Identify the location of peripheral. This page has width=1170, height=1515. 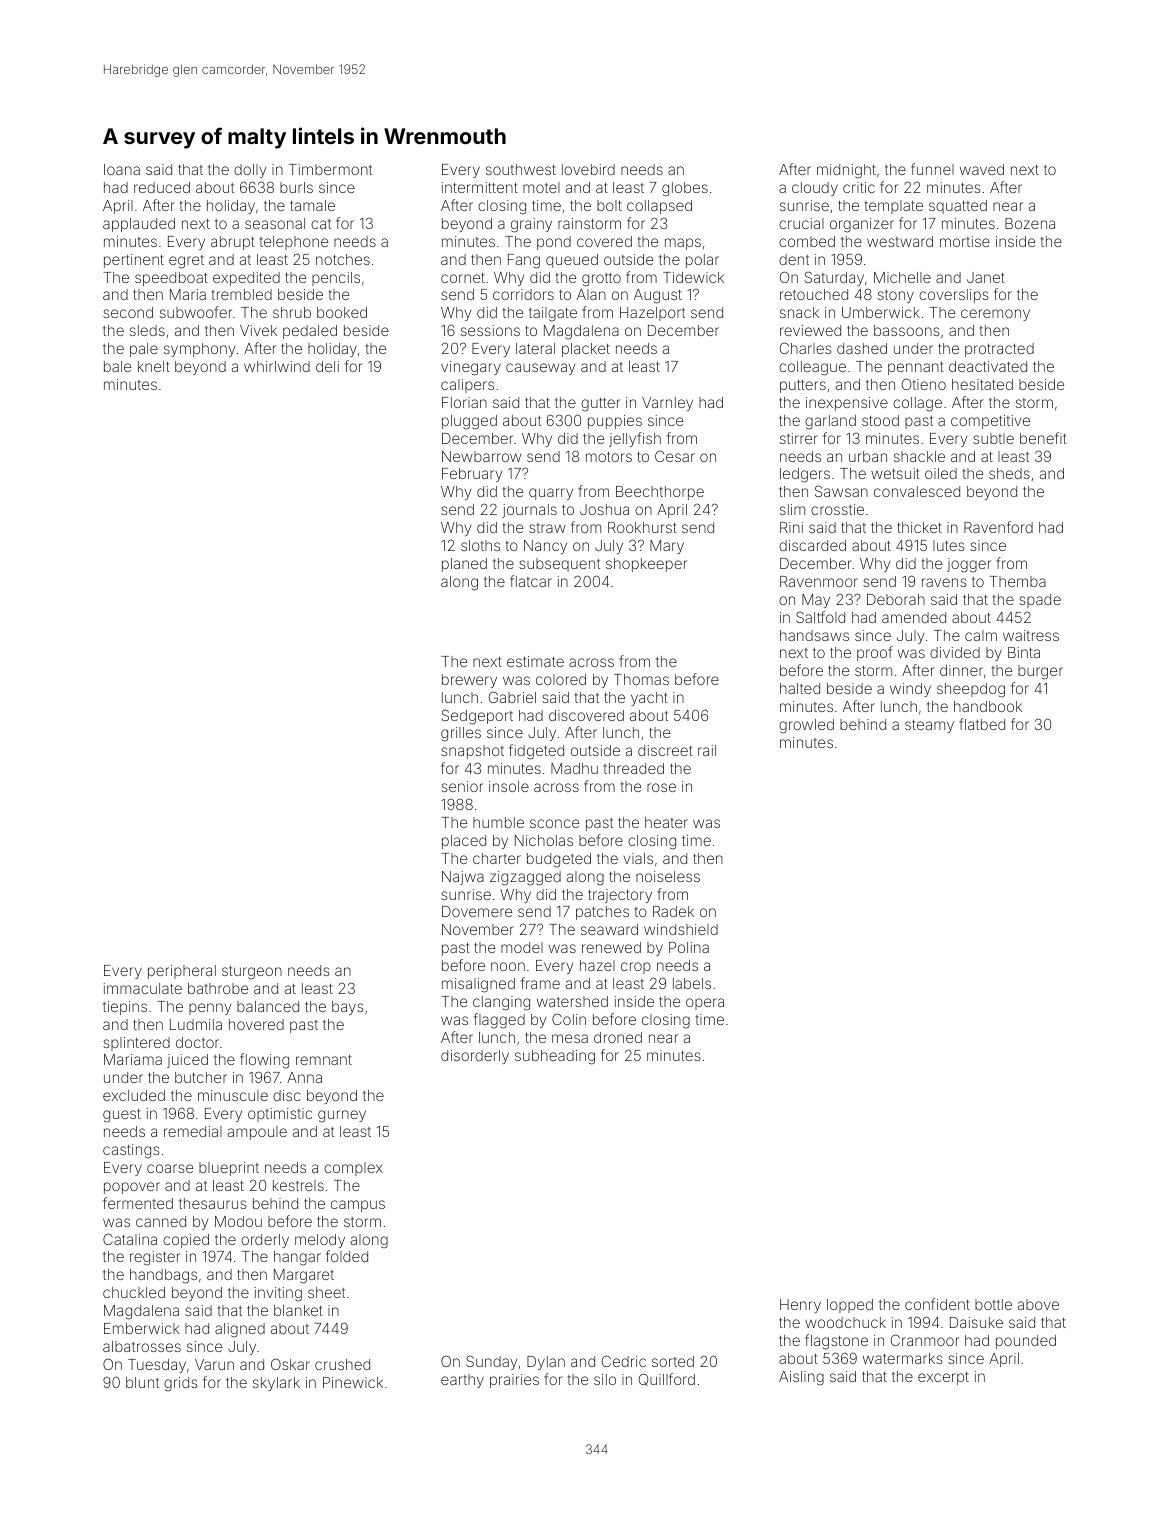
(182, 972).
